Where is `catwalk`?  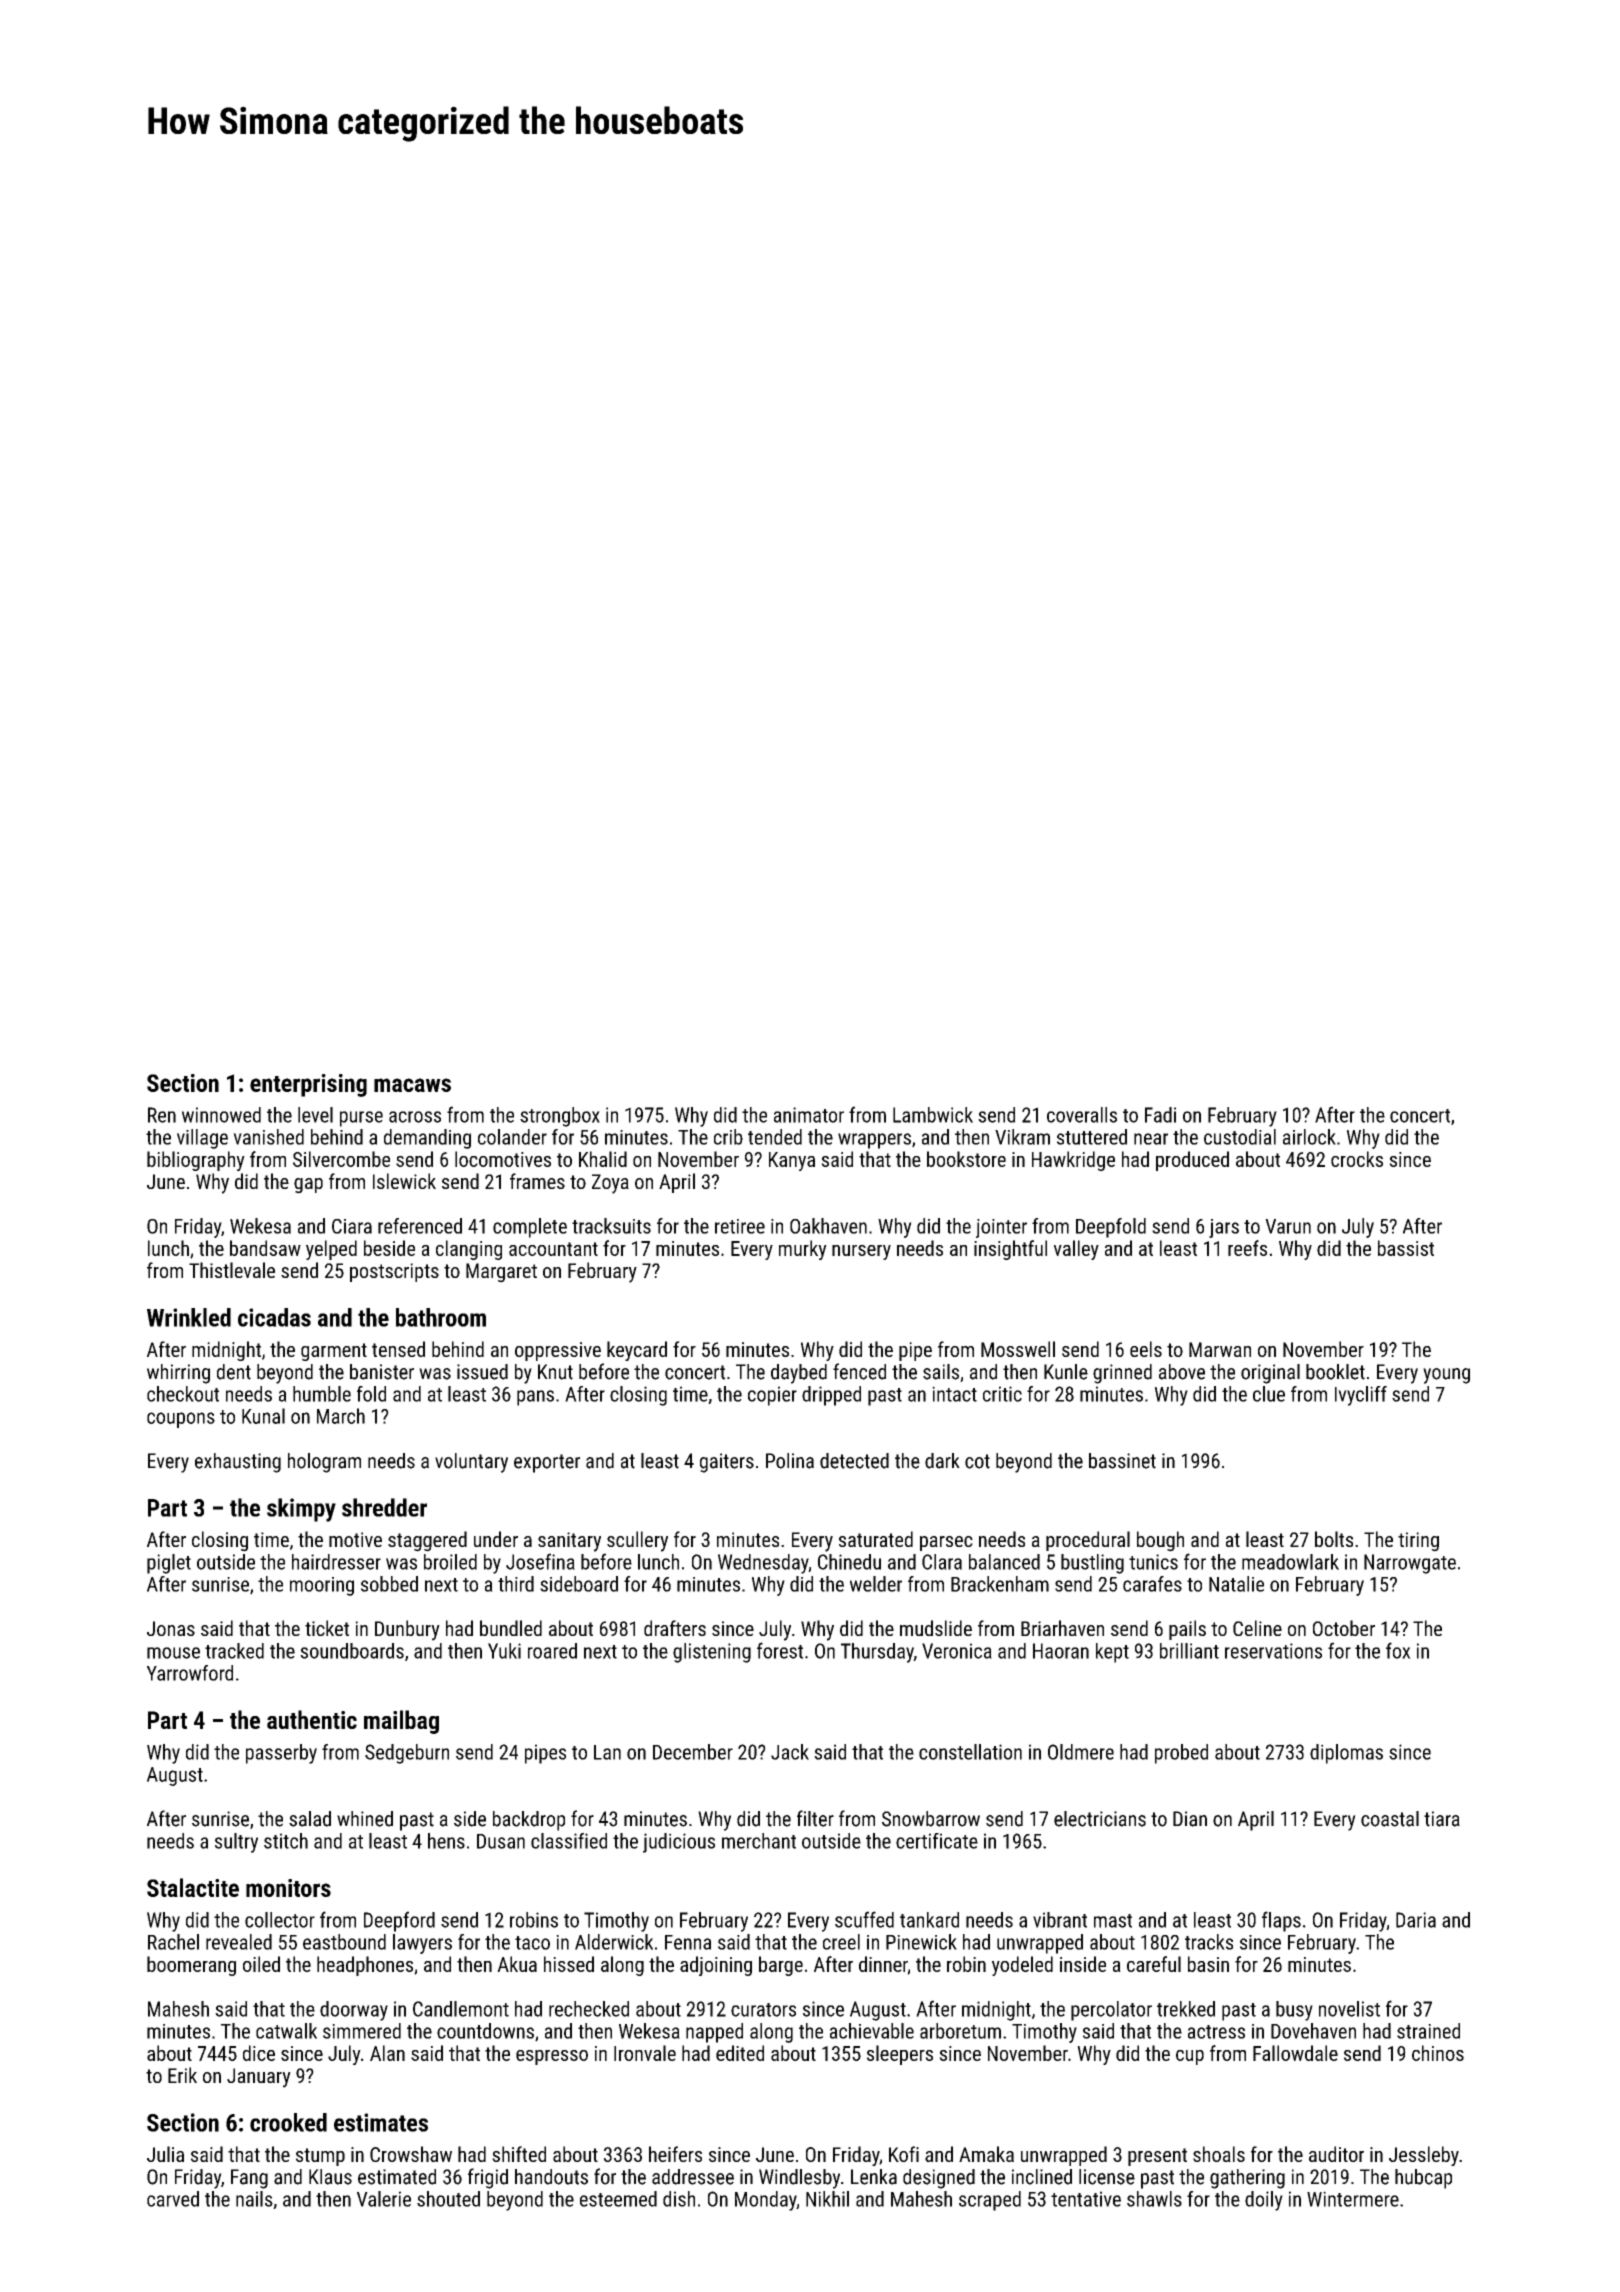 catwalk is located at coordinates (286, 2031).
